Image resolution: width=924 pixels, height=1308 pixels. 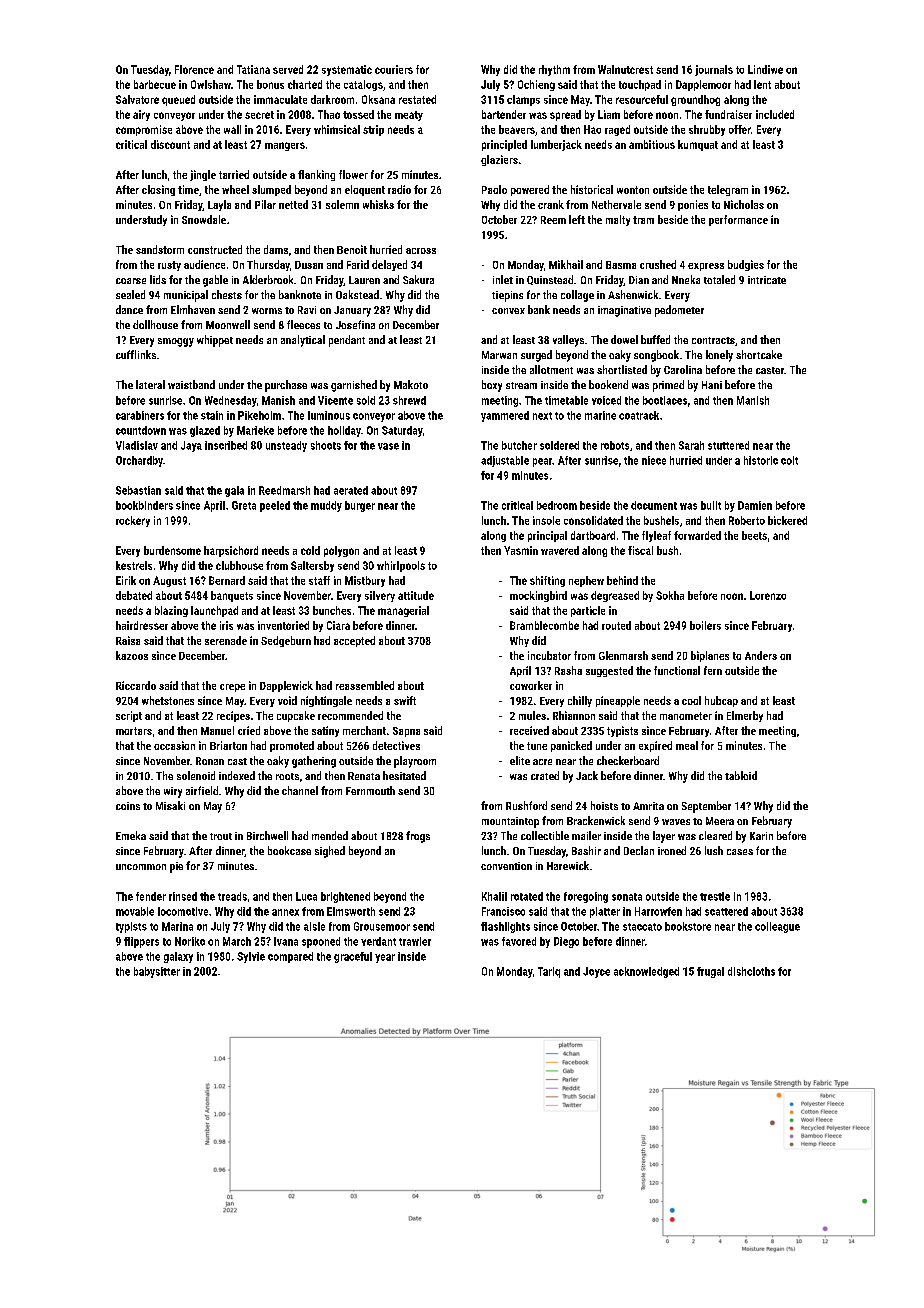 I want to click on Greta, so click(x=244, y=505).
